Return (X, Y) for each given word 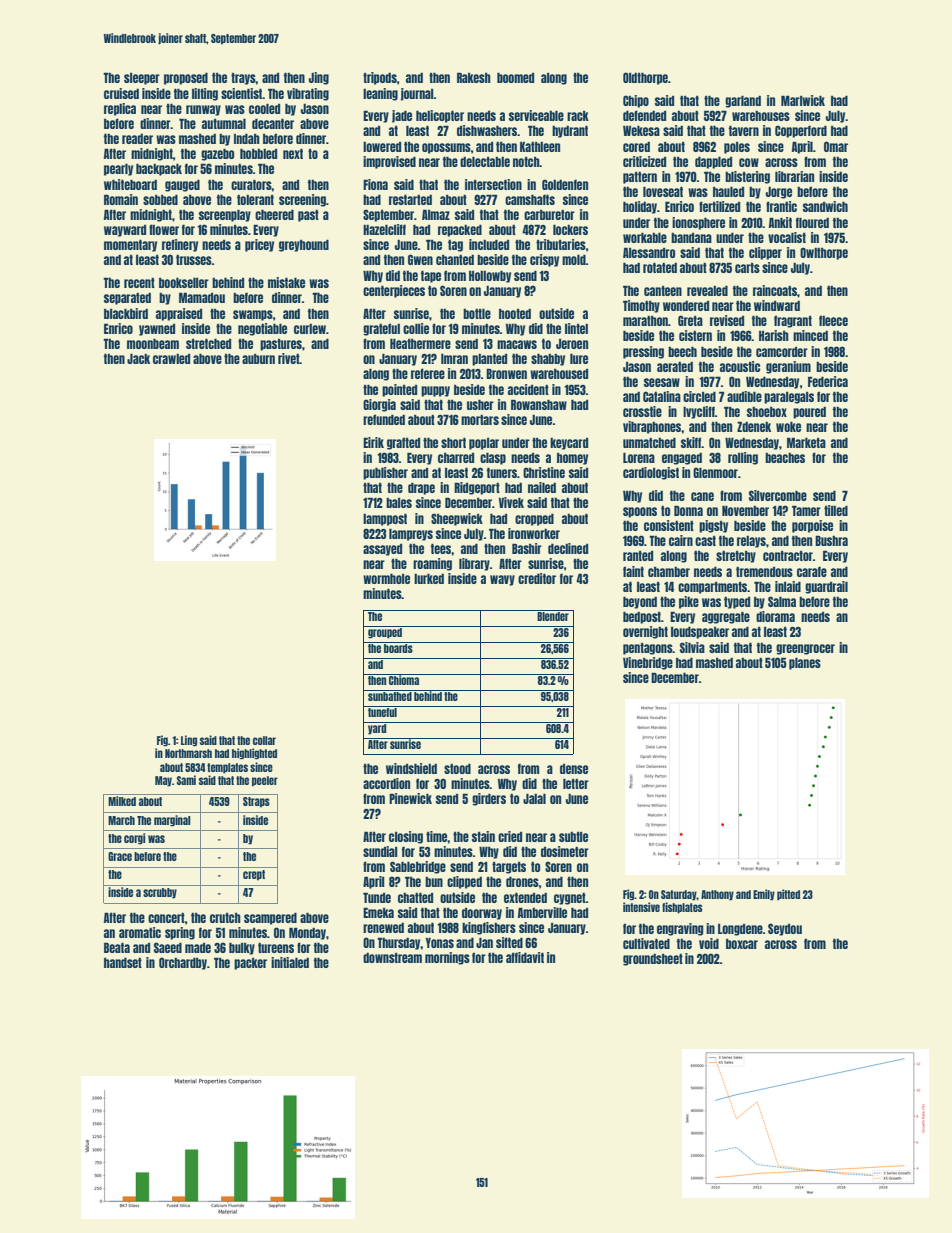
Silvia (692, 647)
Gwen (420, 259)
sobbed (160, 199)
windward (777, 305)
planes (805, 663)
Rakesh (474, 77)
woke (788, 426)
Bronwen (506, 373)
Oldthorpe (645, 78)
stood (457, 768)
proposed (186, 78)
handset (123, 962)
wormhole (386, 578)
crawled (171, 359)
